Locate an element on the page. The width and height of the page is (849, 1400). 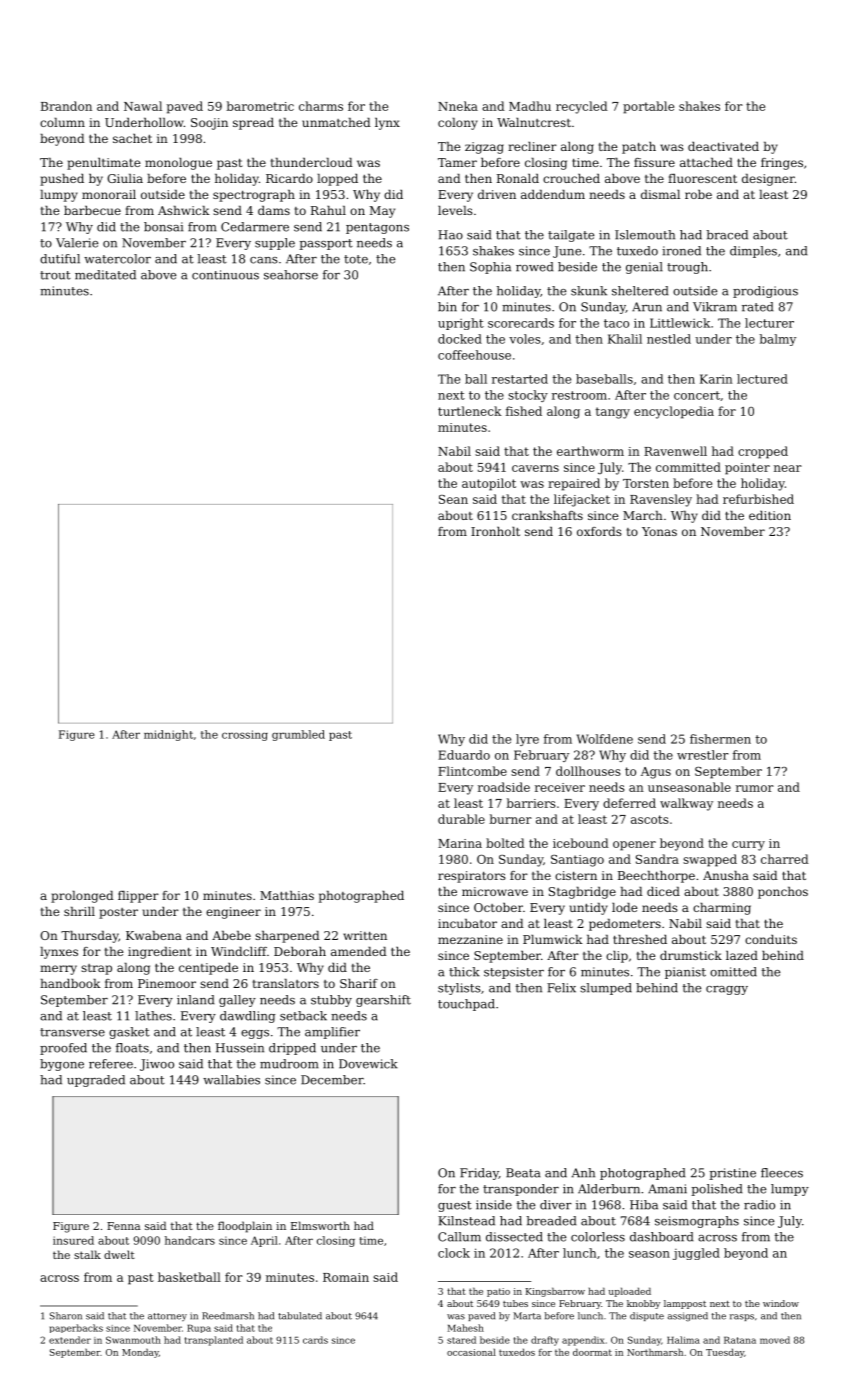
Monday is located at coordinates (140, 1353).
